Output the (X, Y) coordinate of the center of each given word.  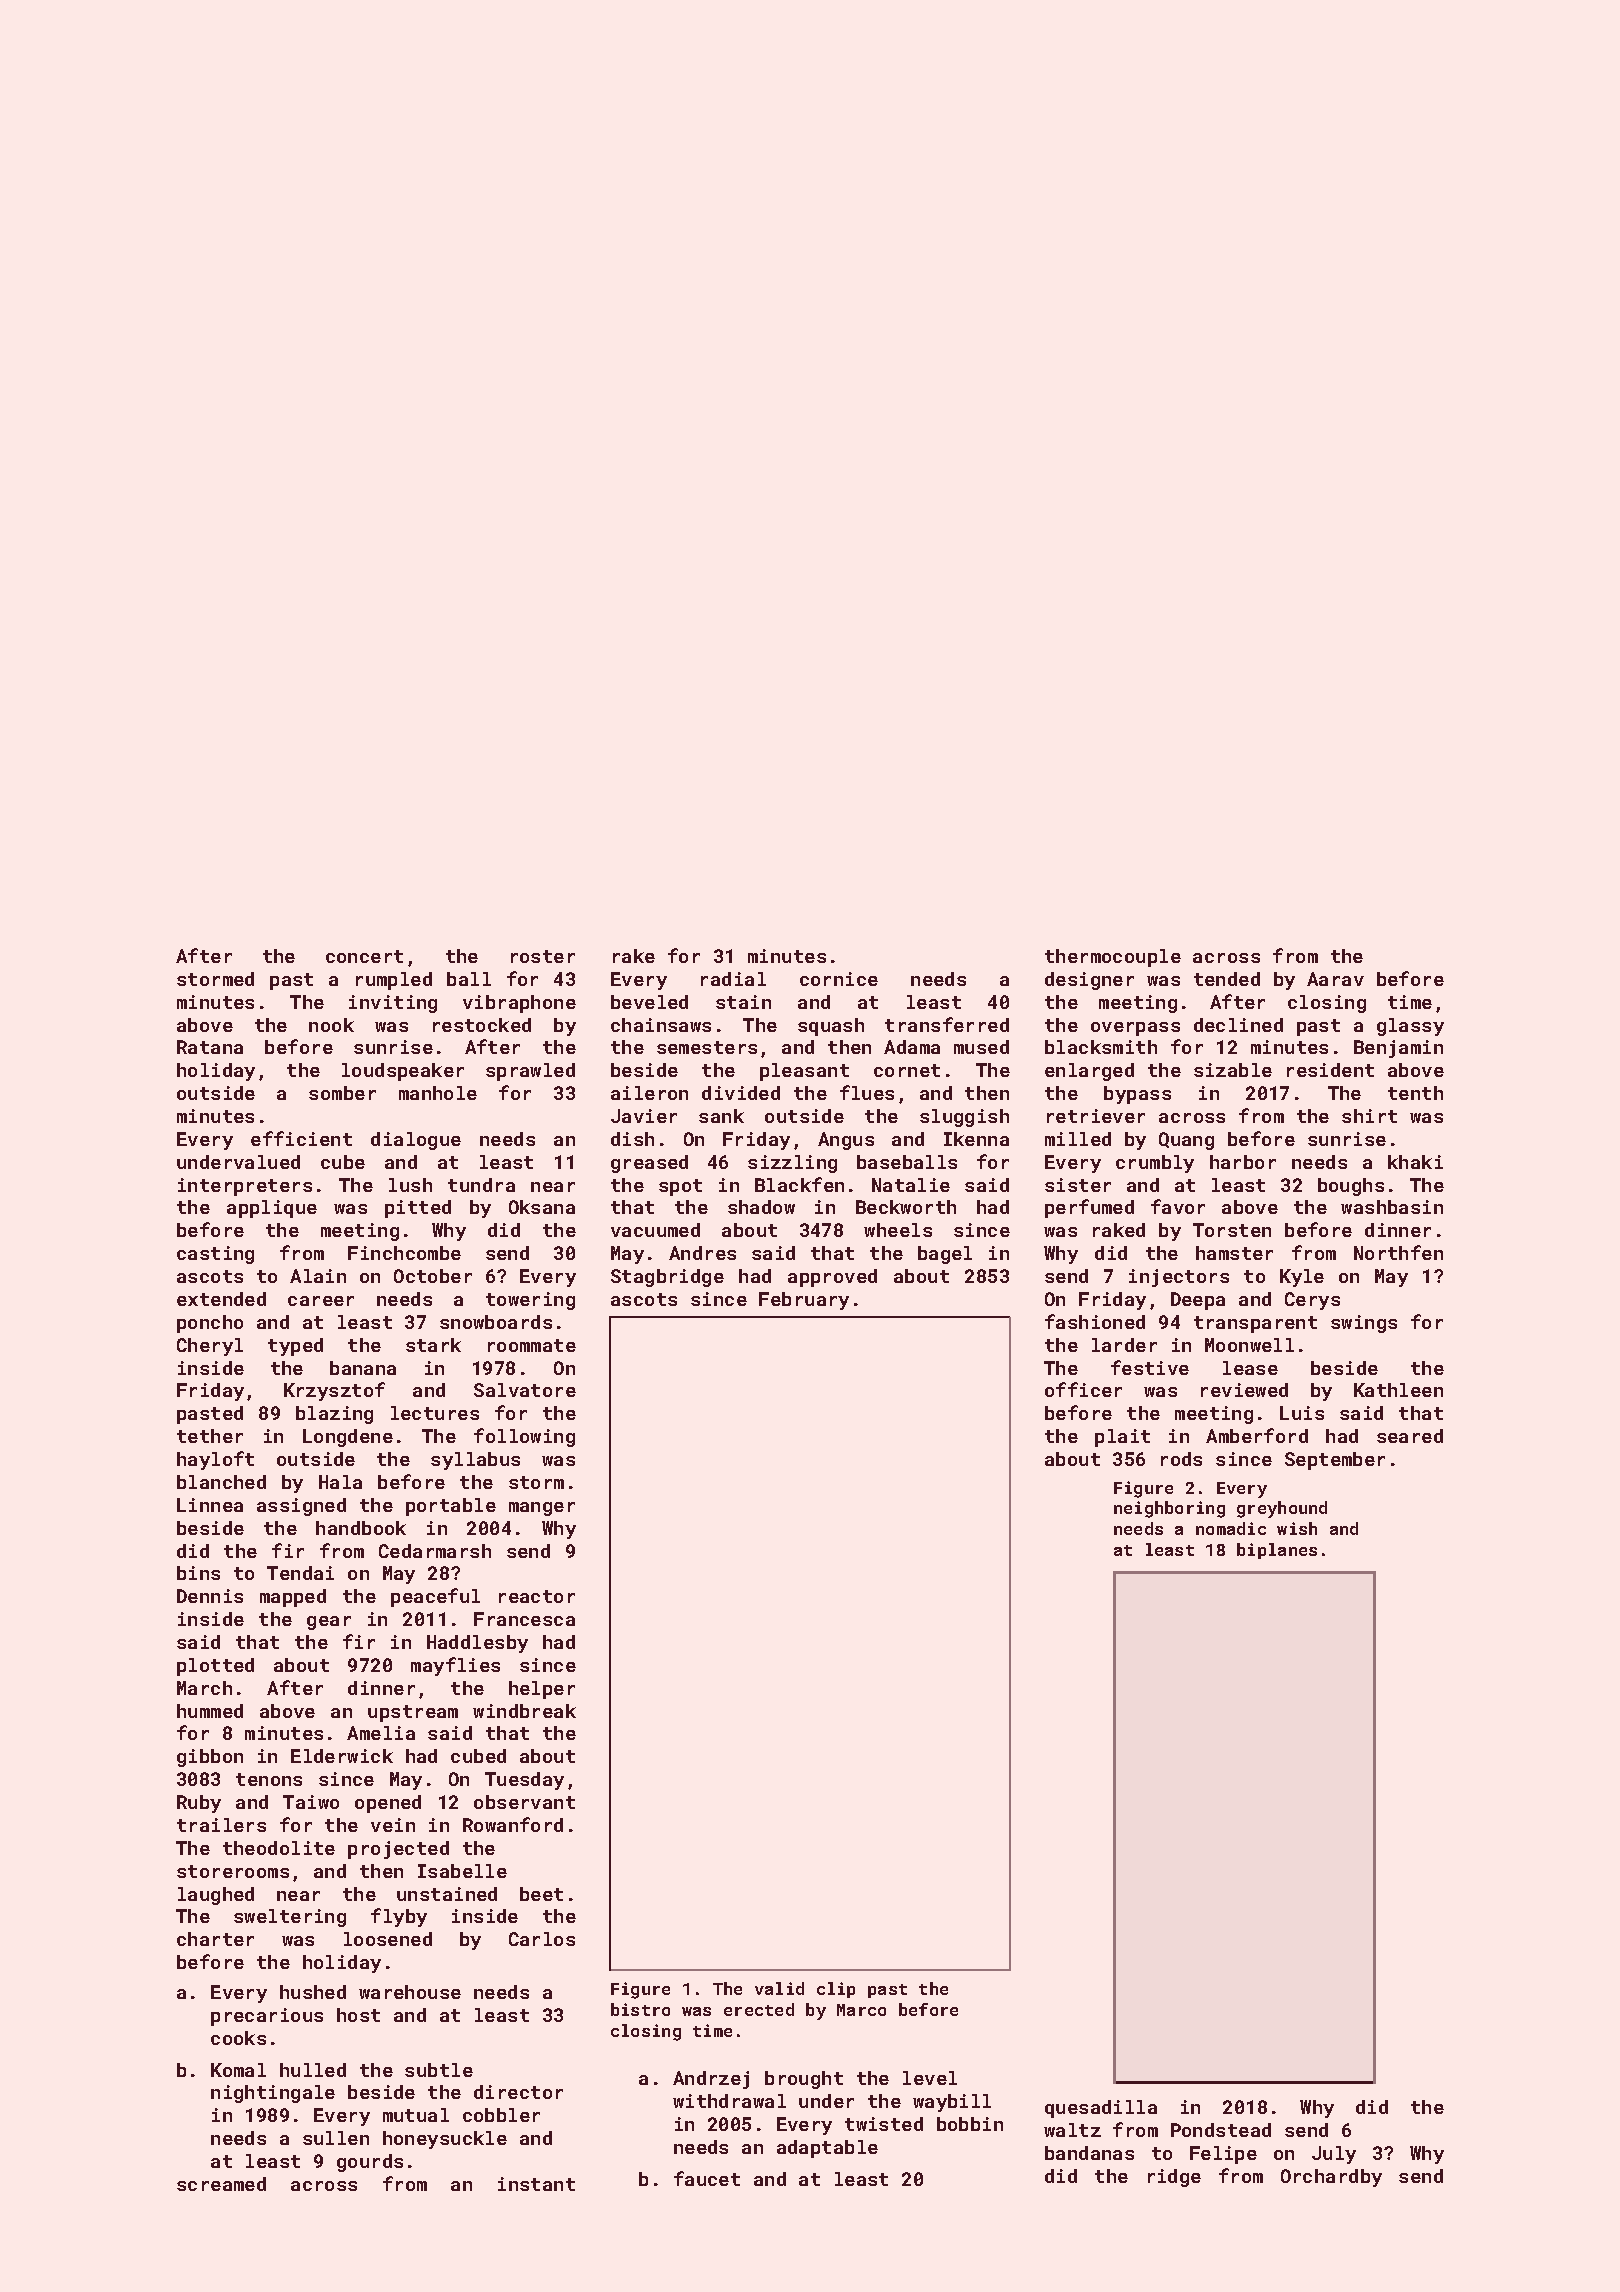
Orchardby (1331, 2178)
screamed (221, 2184)
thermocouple (1113, 958)
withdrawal (729, 2101)
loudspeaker (403, 1072)
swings (1364, 1324)
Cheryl (210, 1347)
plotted (215, 1667)
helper (542, 1690)
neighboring (1169, 1509)
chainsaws (661, 1025)
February (804, 1301)
